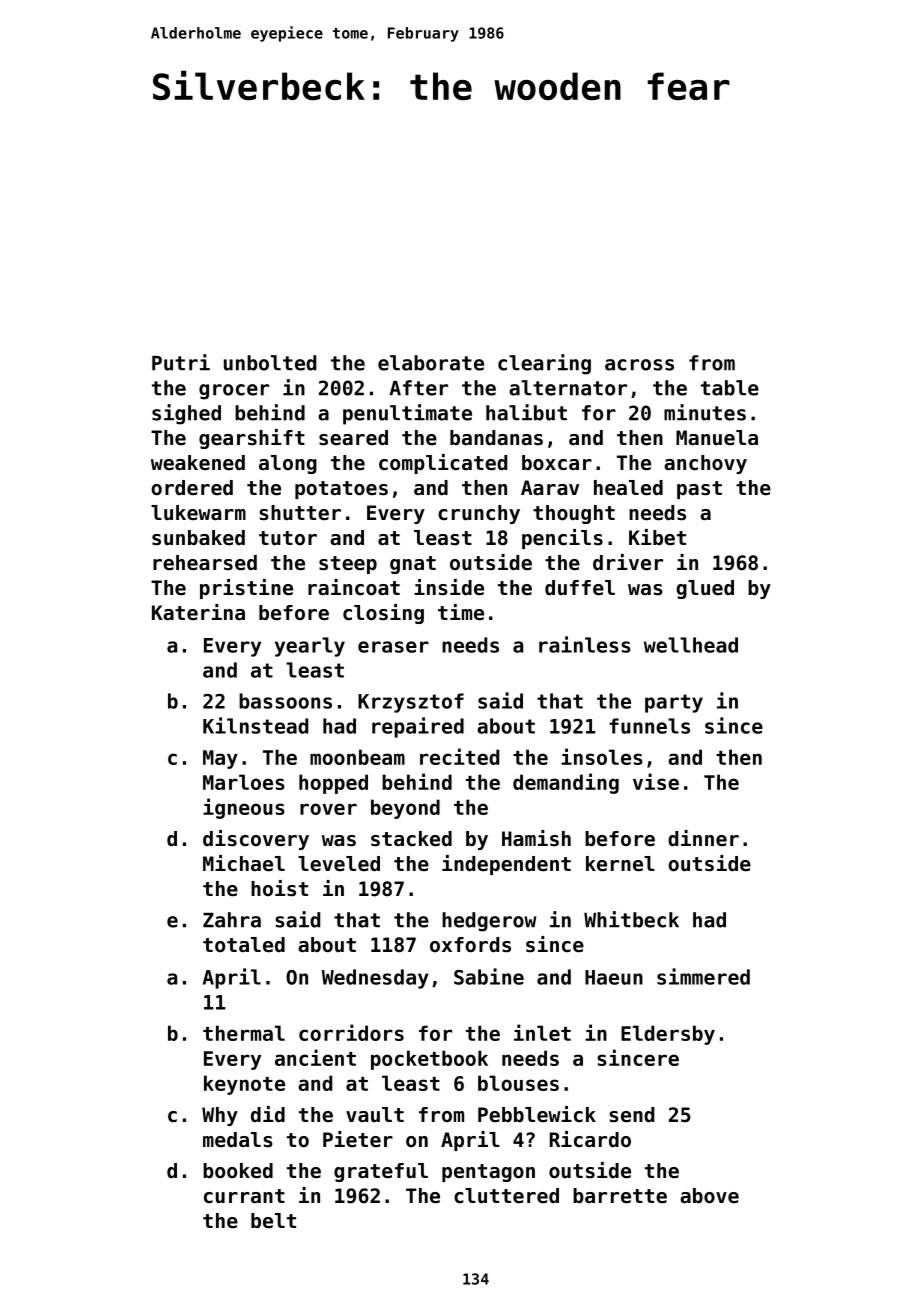 Image resolution: width=924 pixels, height=1311 pixels. I want to click on healed, so click(628, 488).
